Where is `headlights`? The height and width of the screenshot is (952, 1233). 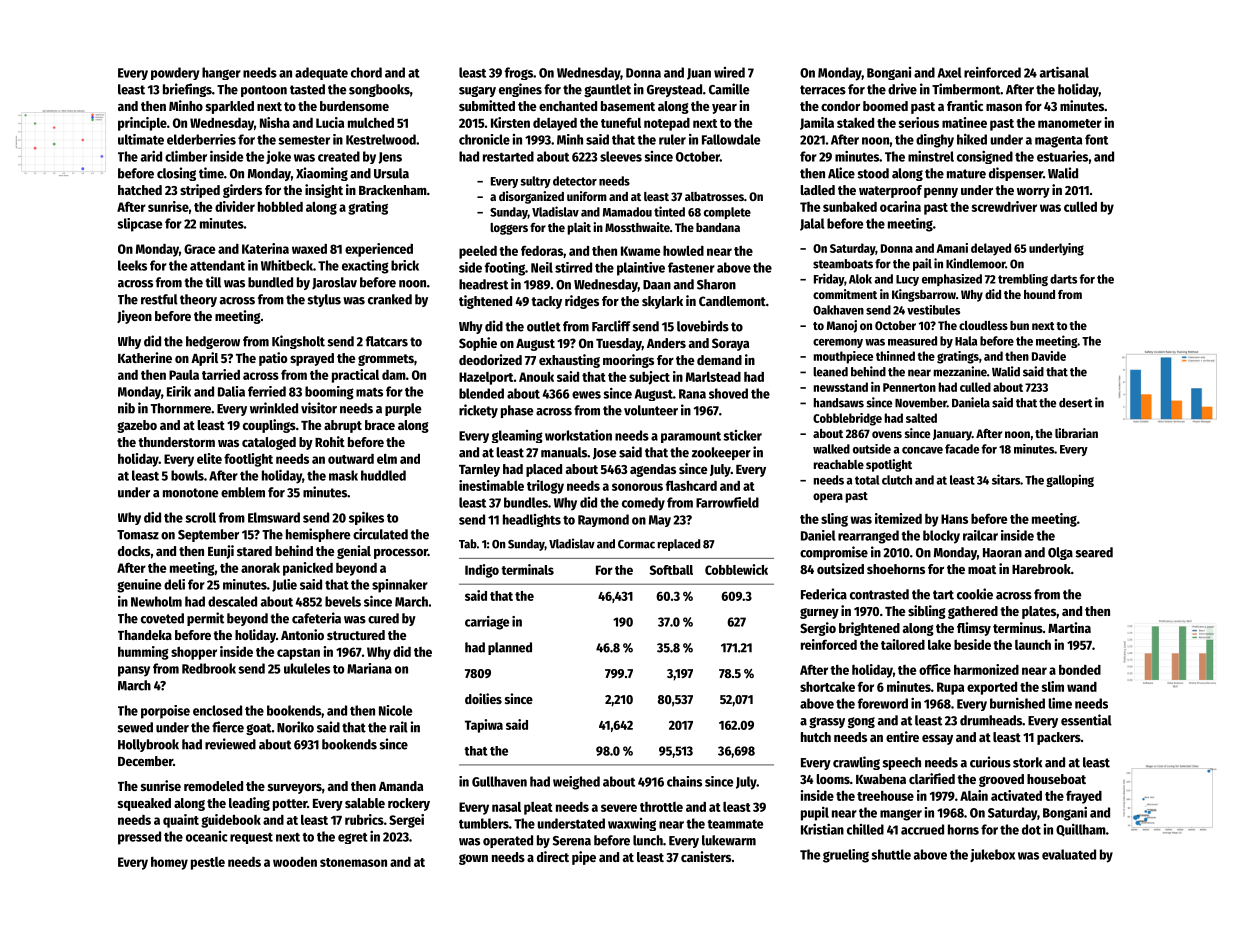
headlights is located at coordinates (532, 520).
